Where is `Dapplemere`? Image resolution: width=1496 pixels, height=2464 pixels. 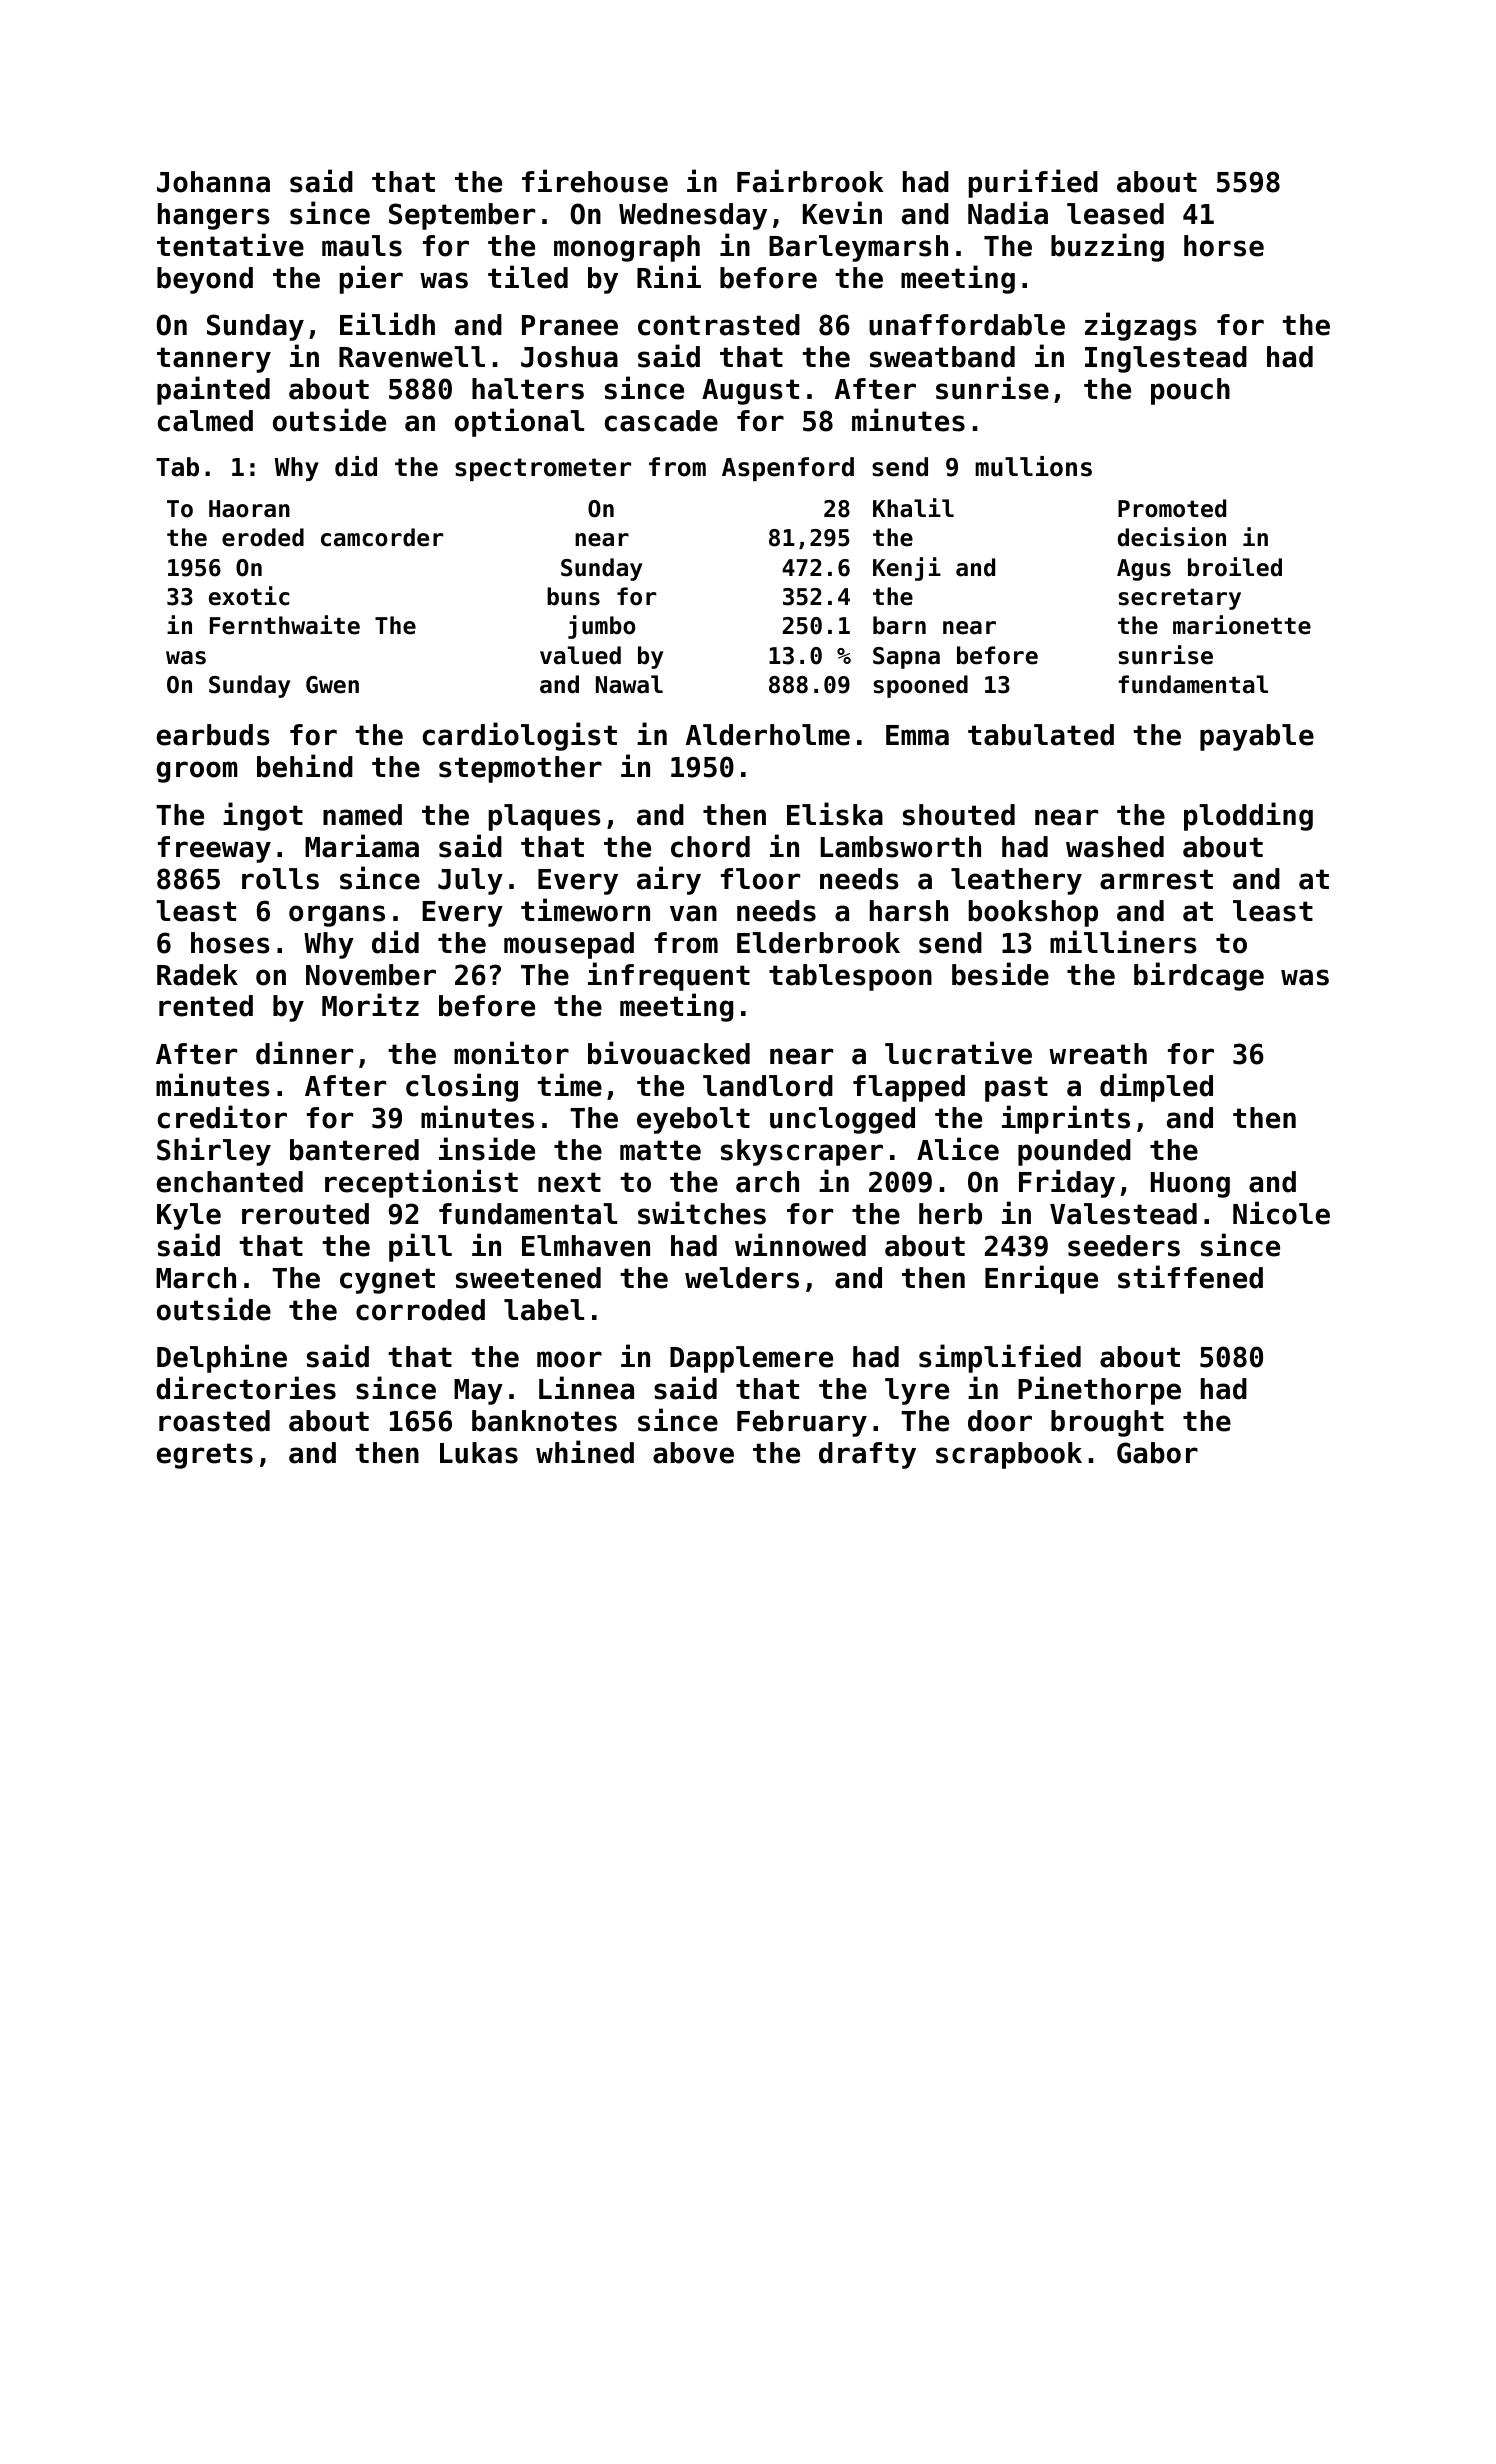 Dapplemere is located at coordinates (751, 1359).
